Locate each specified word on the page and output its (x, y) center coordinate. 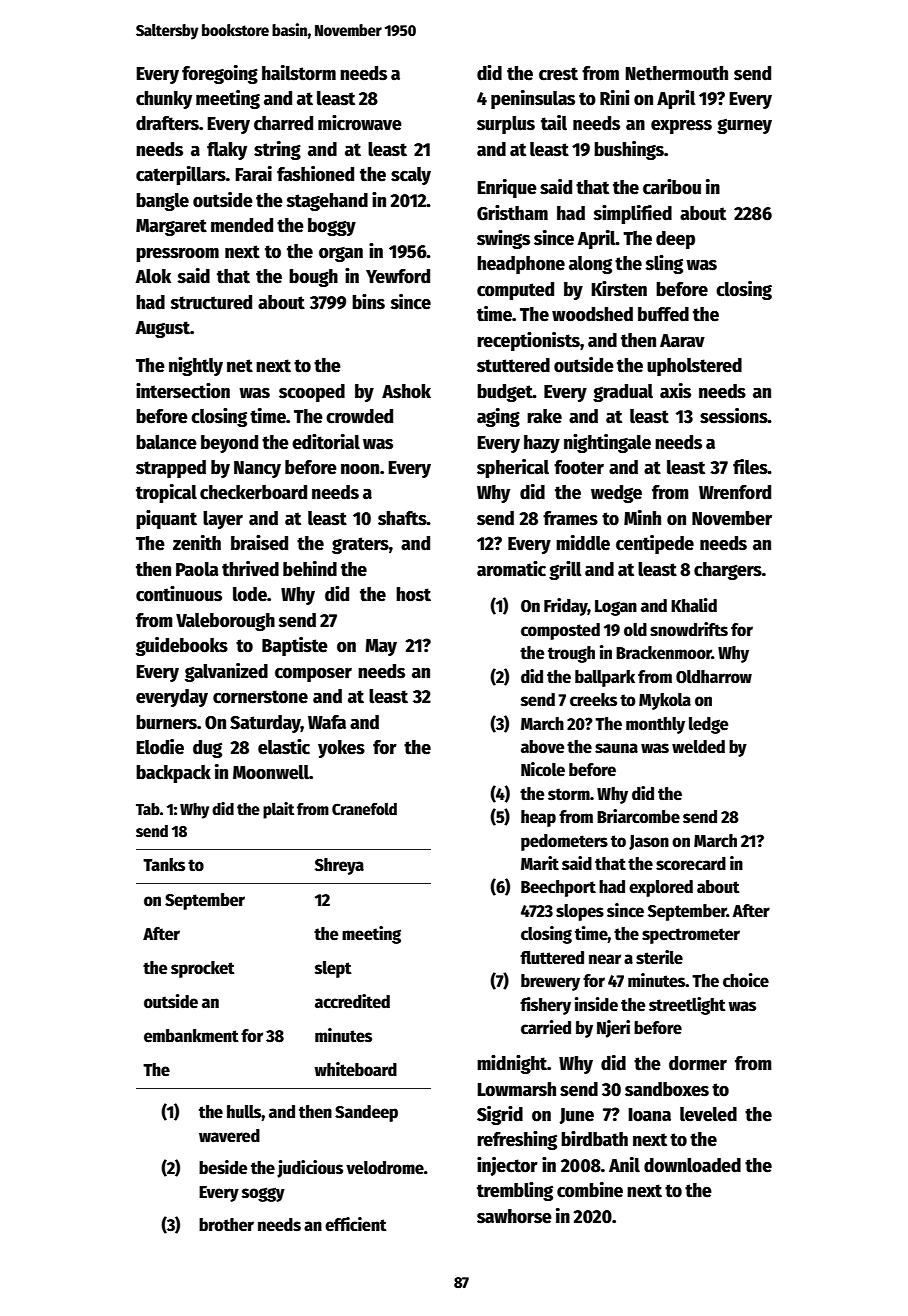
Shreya (339, 866)
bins (368, 302)
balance (166, 442)
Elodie (160, 747)
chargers (728, 571)
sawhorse (514, 1216)
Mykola (665, 701)
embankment (191, 1036)
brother (226, 1225)
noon (360, 469)
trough (571, 654)
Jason (649, 842)
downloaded (692, 1165)
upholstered (694, 367)
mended (242, 225)
